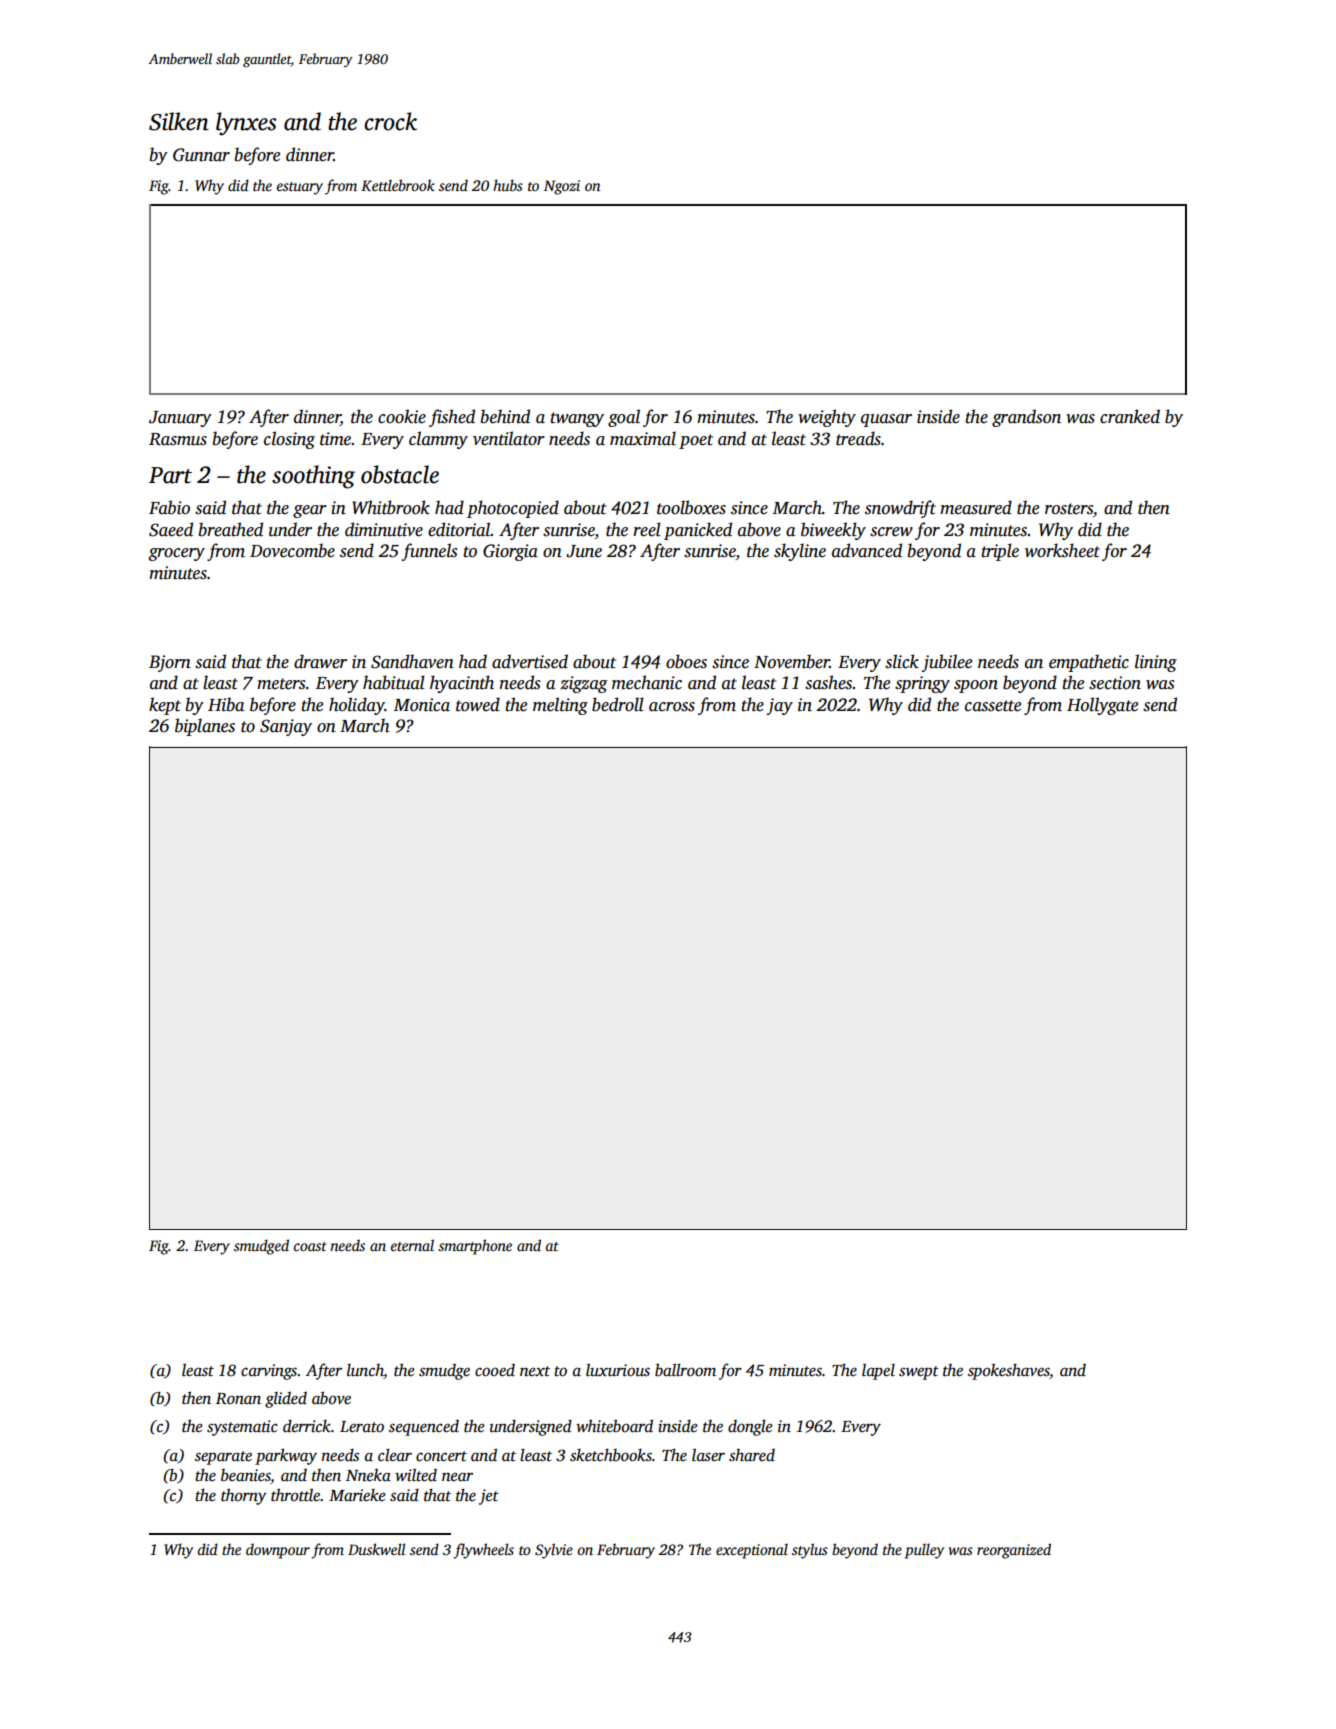 This page has width=1336, height=1729. What do you see at coordinates (1130, 416) in the page?
I see `cranked` at bounding box center [1130, 416].
